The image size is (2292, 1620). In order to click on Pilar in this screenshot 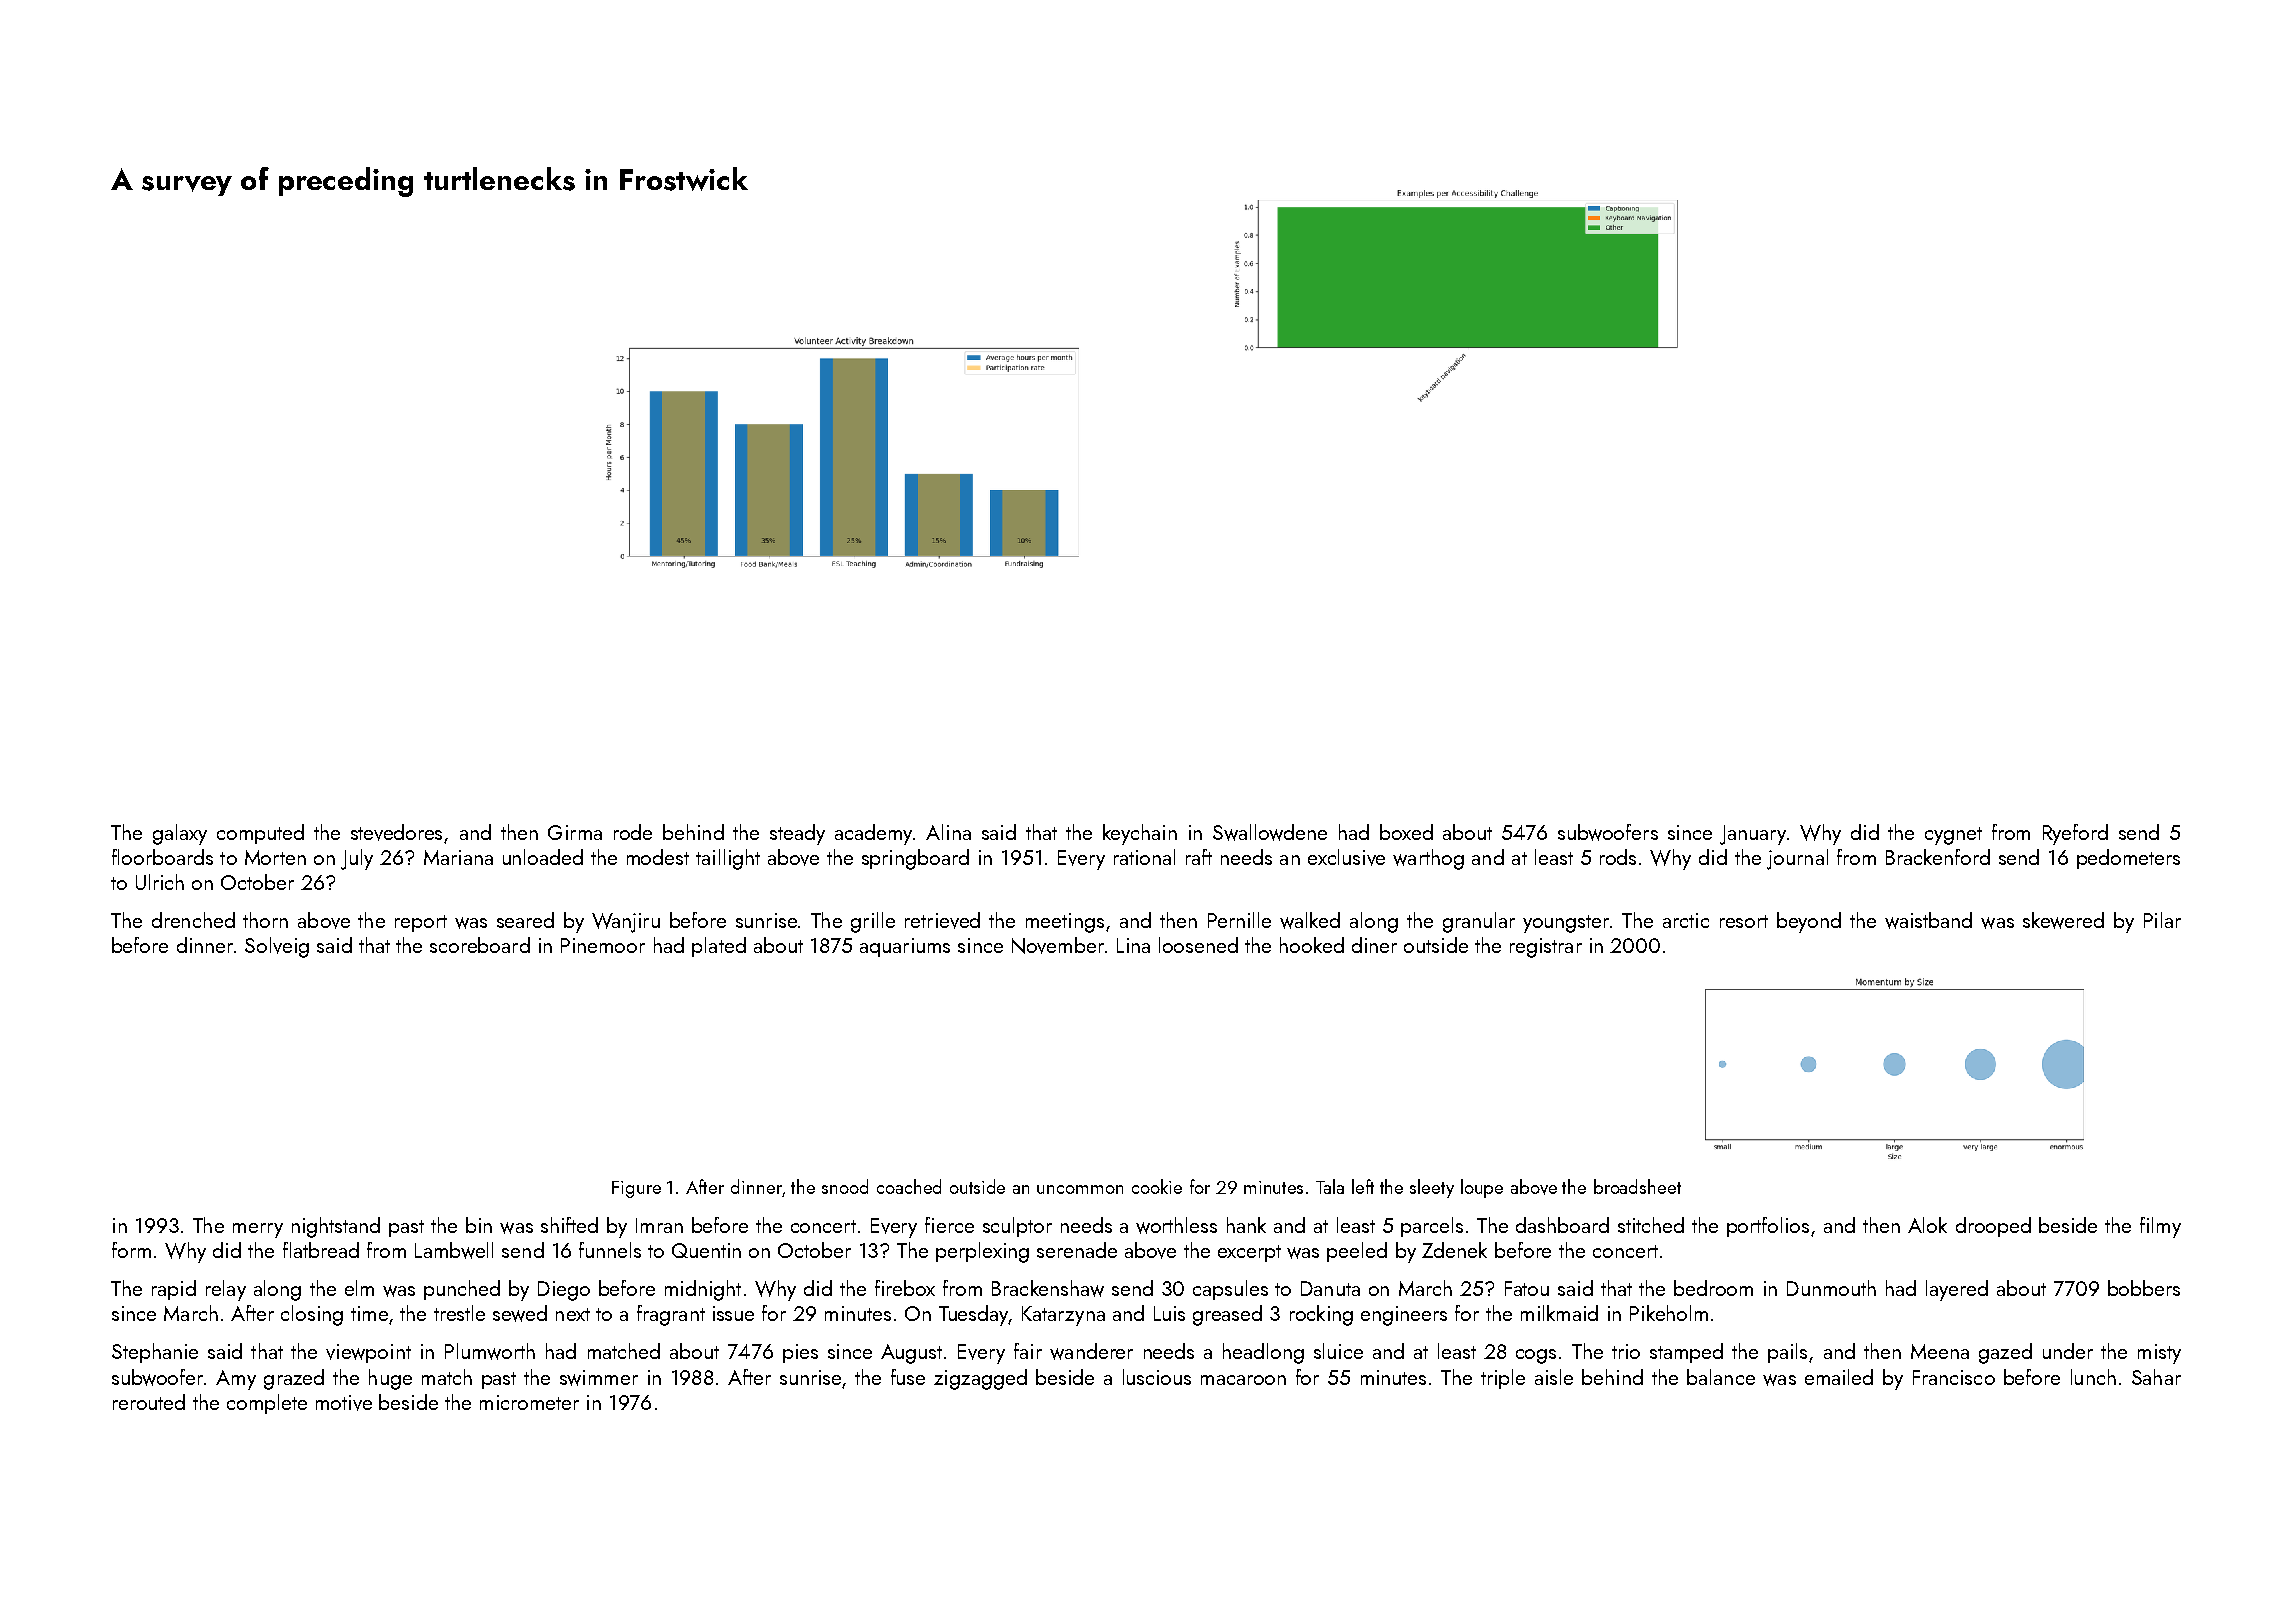, I will do `click(2162, 920)`.
